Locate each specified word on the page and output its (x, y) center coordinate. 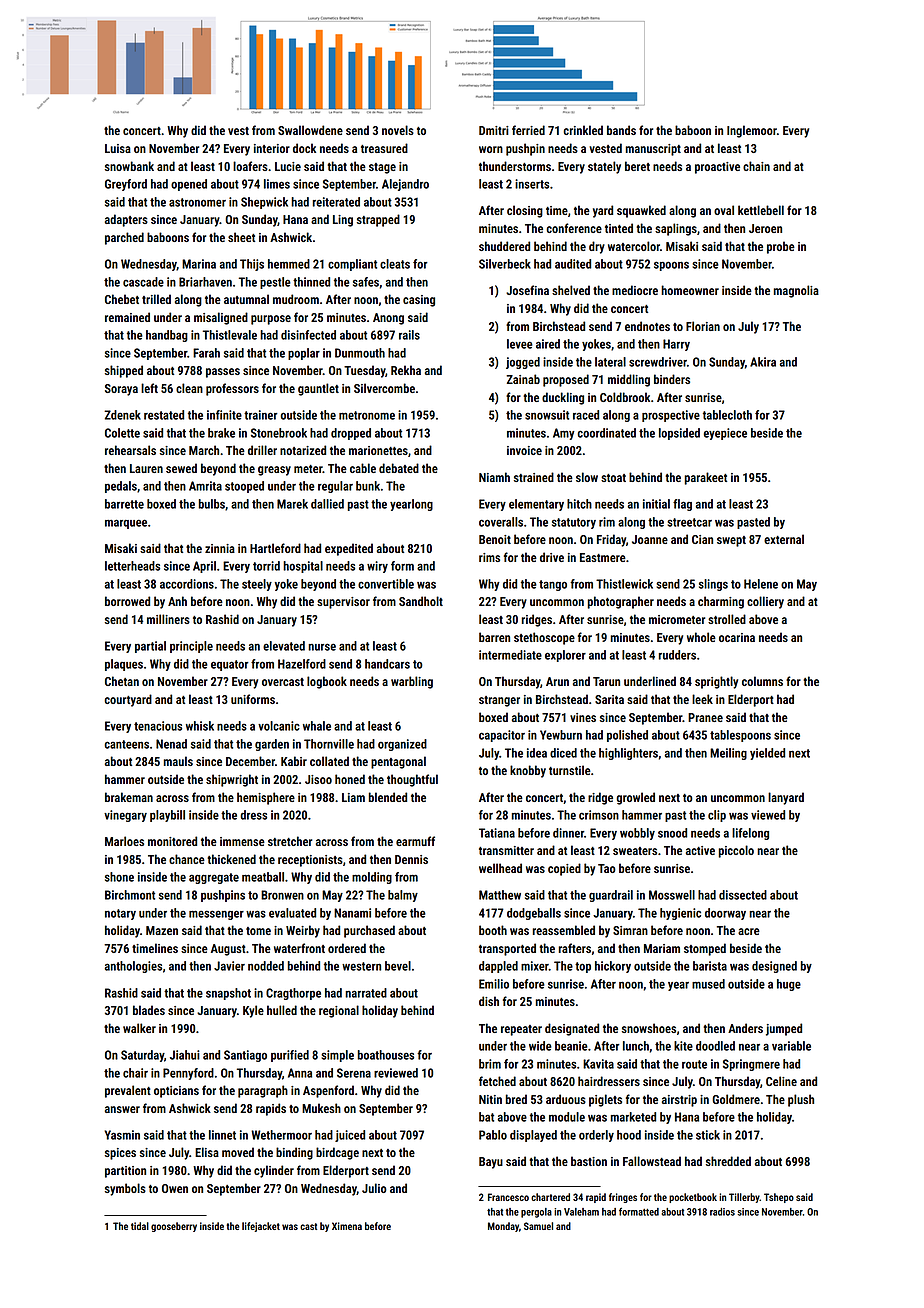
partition (125, 1172)
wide (540, 1046)
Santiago (245, 1056)
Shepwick (264, 203)
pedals (121, 487)
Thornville (329, 744)
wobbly (637, 834)
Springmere (751, 1065)
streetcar (689, 522)
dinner (568, 833)
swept (731, 541)
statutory (574, 523)
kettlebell (761, 210)
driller (262, 450)
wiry (377, 567)
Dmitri (494, 130)
